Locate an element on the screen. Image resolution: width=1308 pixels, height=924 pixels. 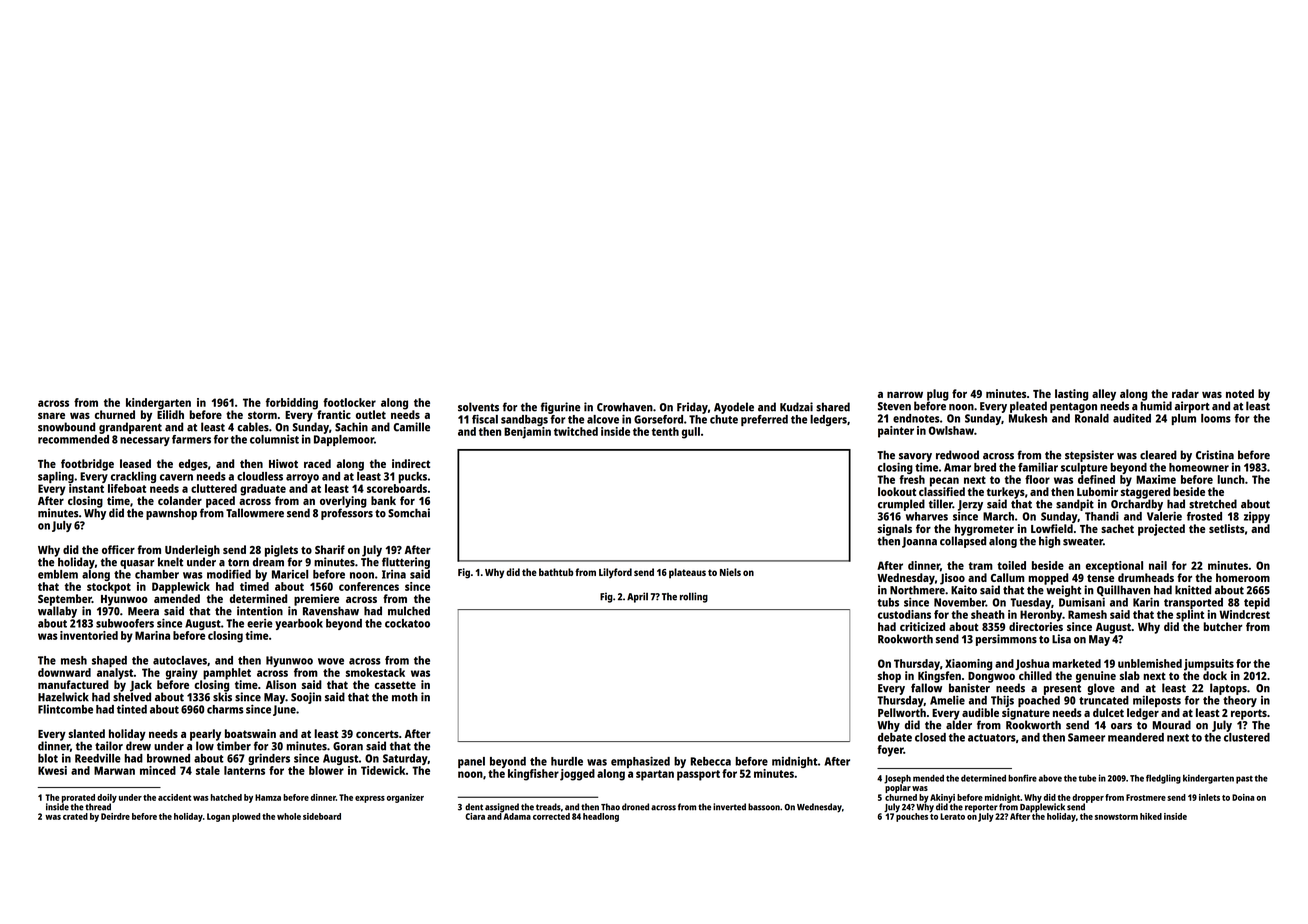
charms is located at coordinates (225, 709).
